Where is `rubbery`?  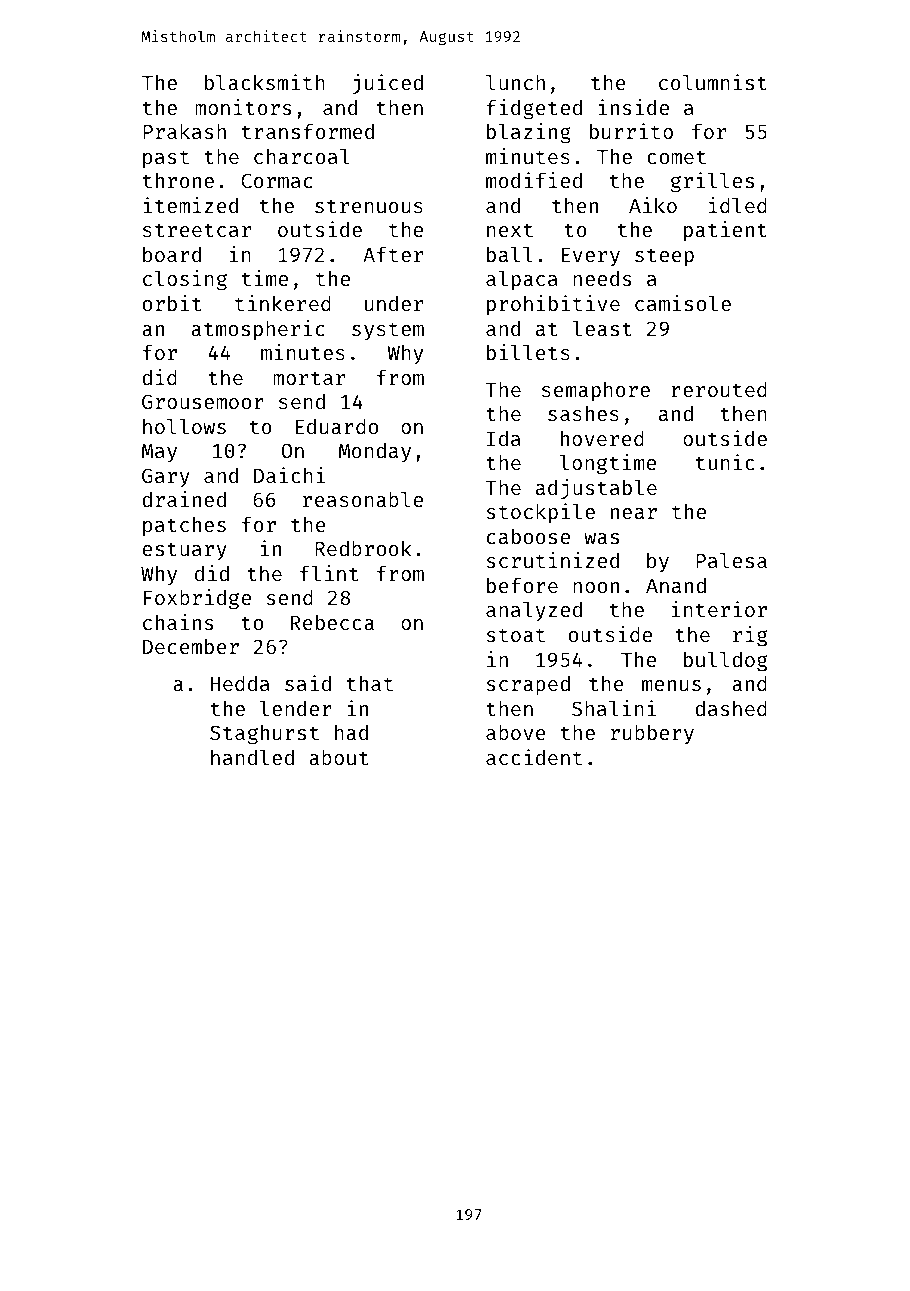 rubbery is located at coordinates (652, 734).
